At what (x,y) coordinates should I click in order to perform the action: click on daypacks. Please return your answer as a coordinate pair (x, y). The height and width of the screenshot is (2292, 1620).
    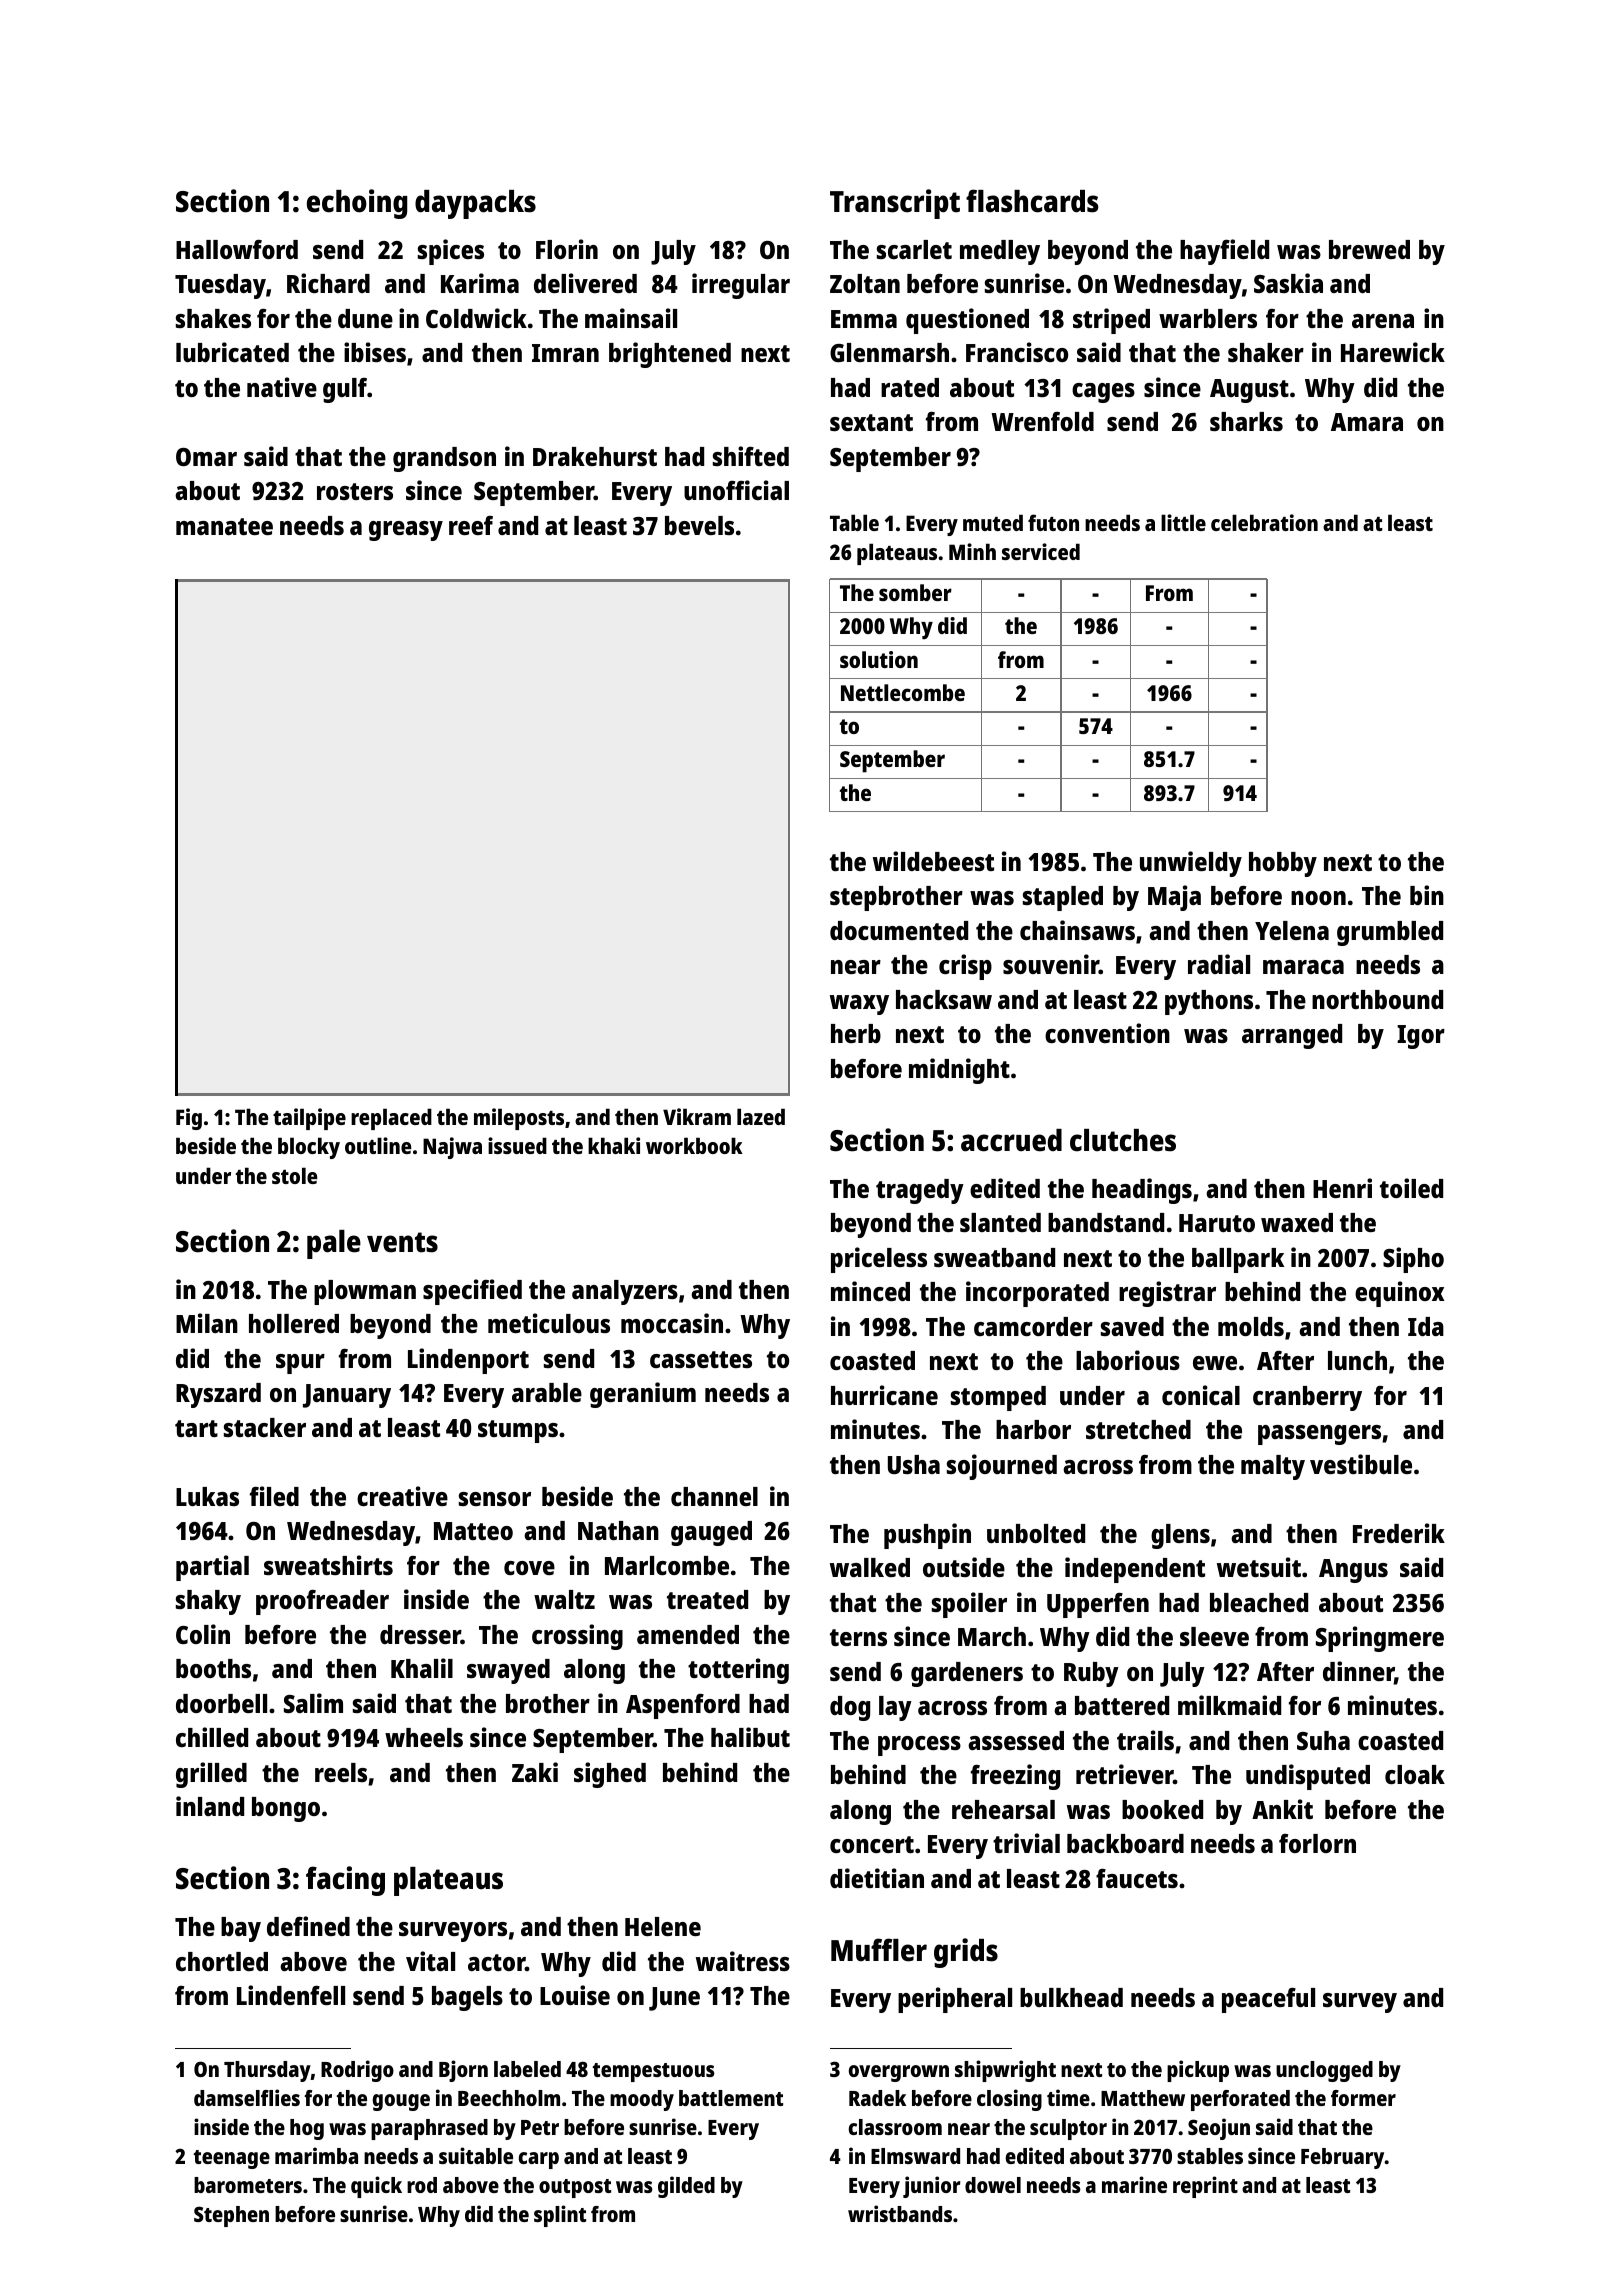
    Looking at the image, I should click on (475, 204).
